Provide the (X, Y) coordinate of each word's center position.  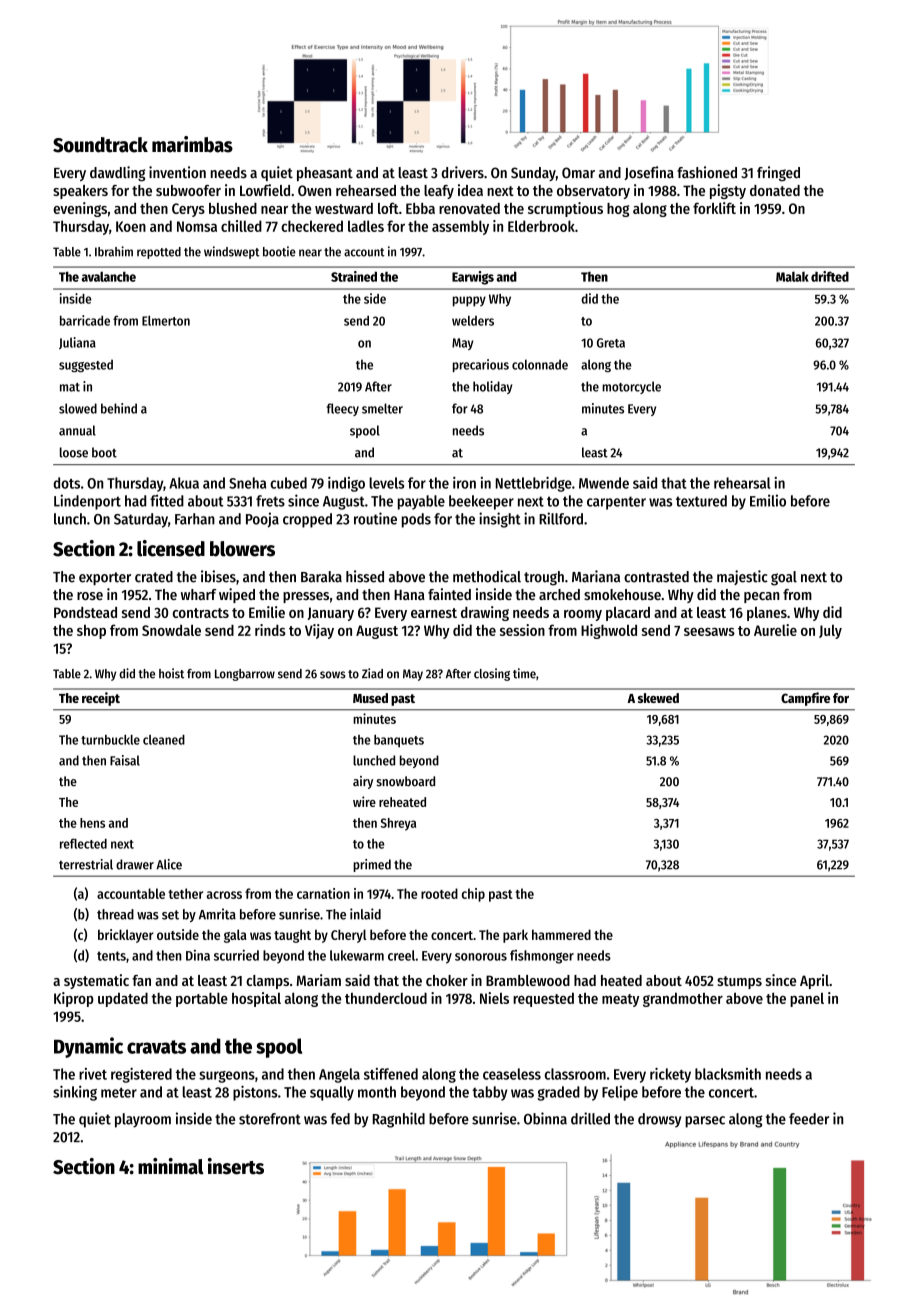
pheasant (325, 174)
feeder (809, 1119)
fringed (778, 173)
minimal (171, 1166)
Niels (494, 998)
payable (421, 502)
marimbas (192, 144)
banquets (399, 741)
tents (111, 956)
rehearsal (742, 483)
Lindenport (87, 502)
